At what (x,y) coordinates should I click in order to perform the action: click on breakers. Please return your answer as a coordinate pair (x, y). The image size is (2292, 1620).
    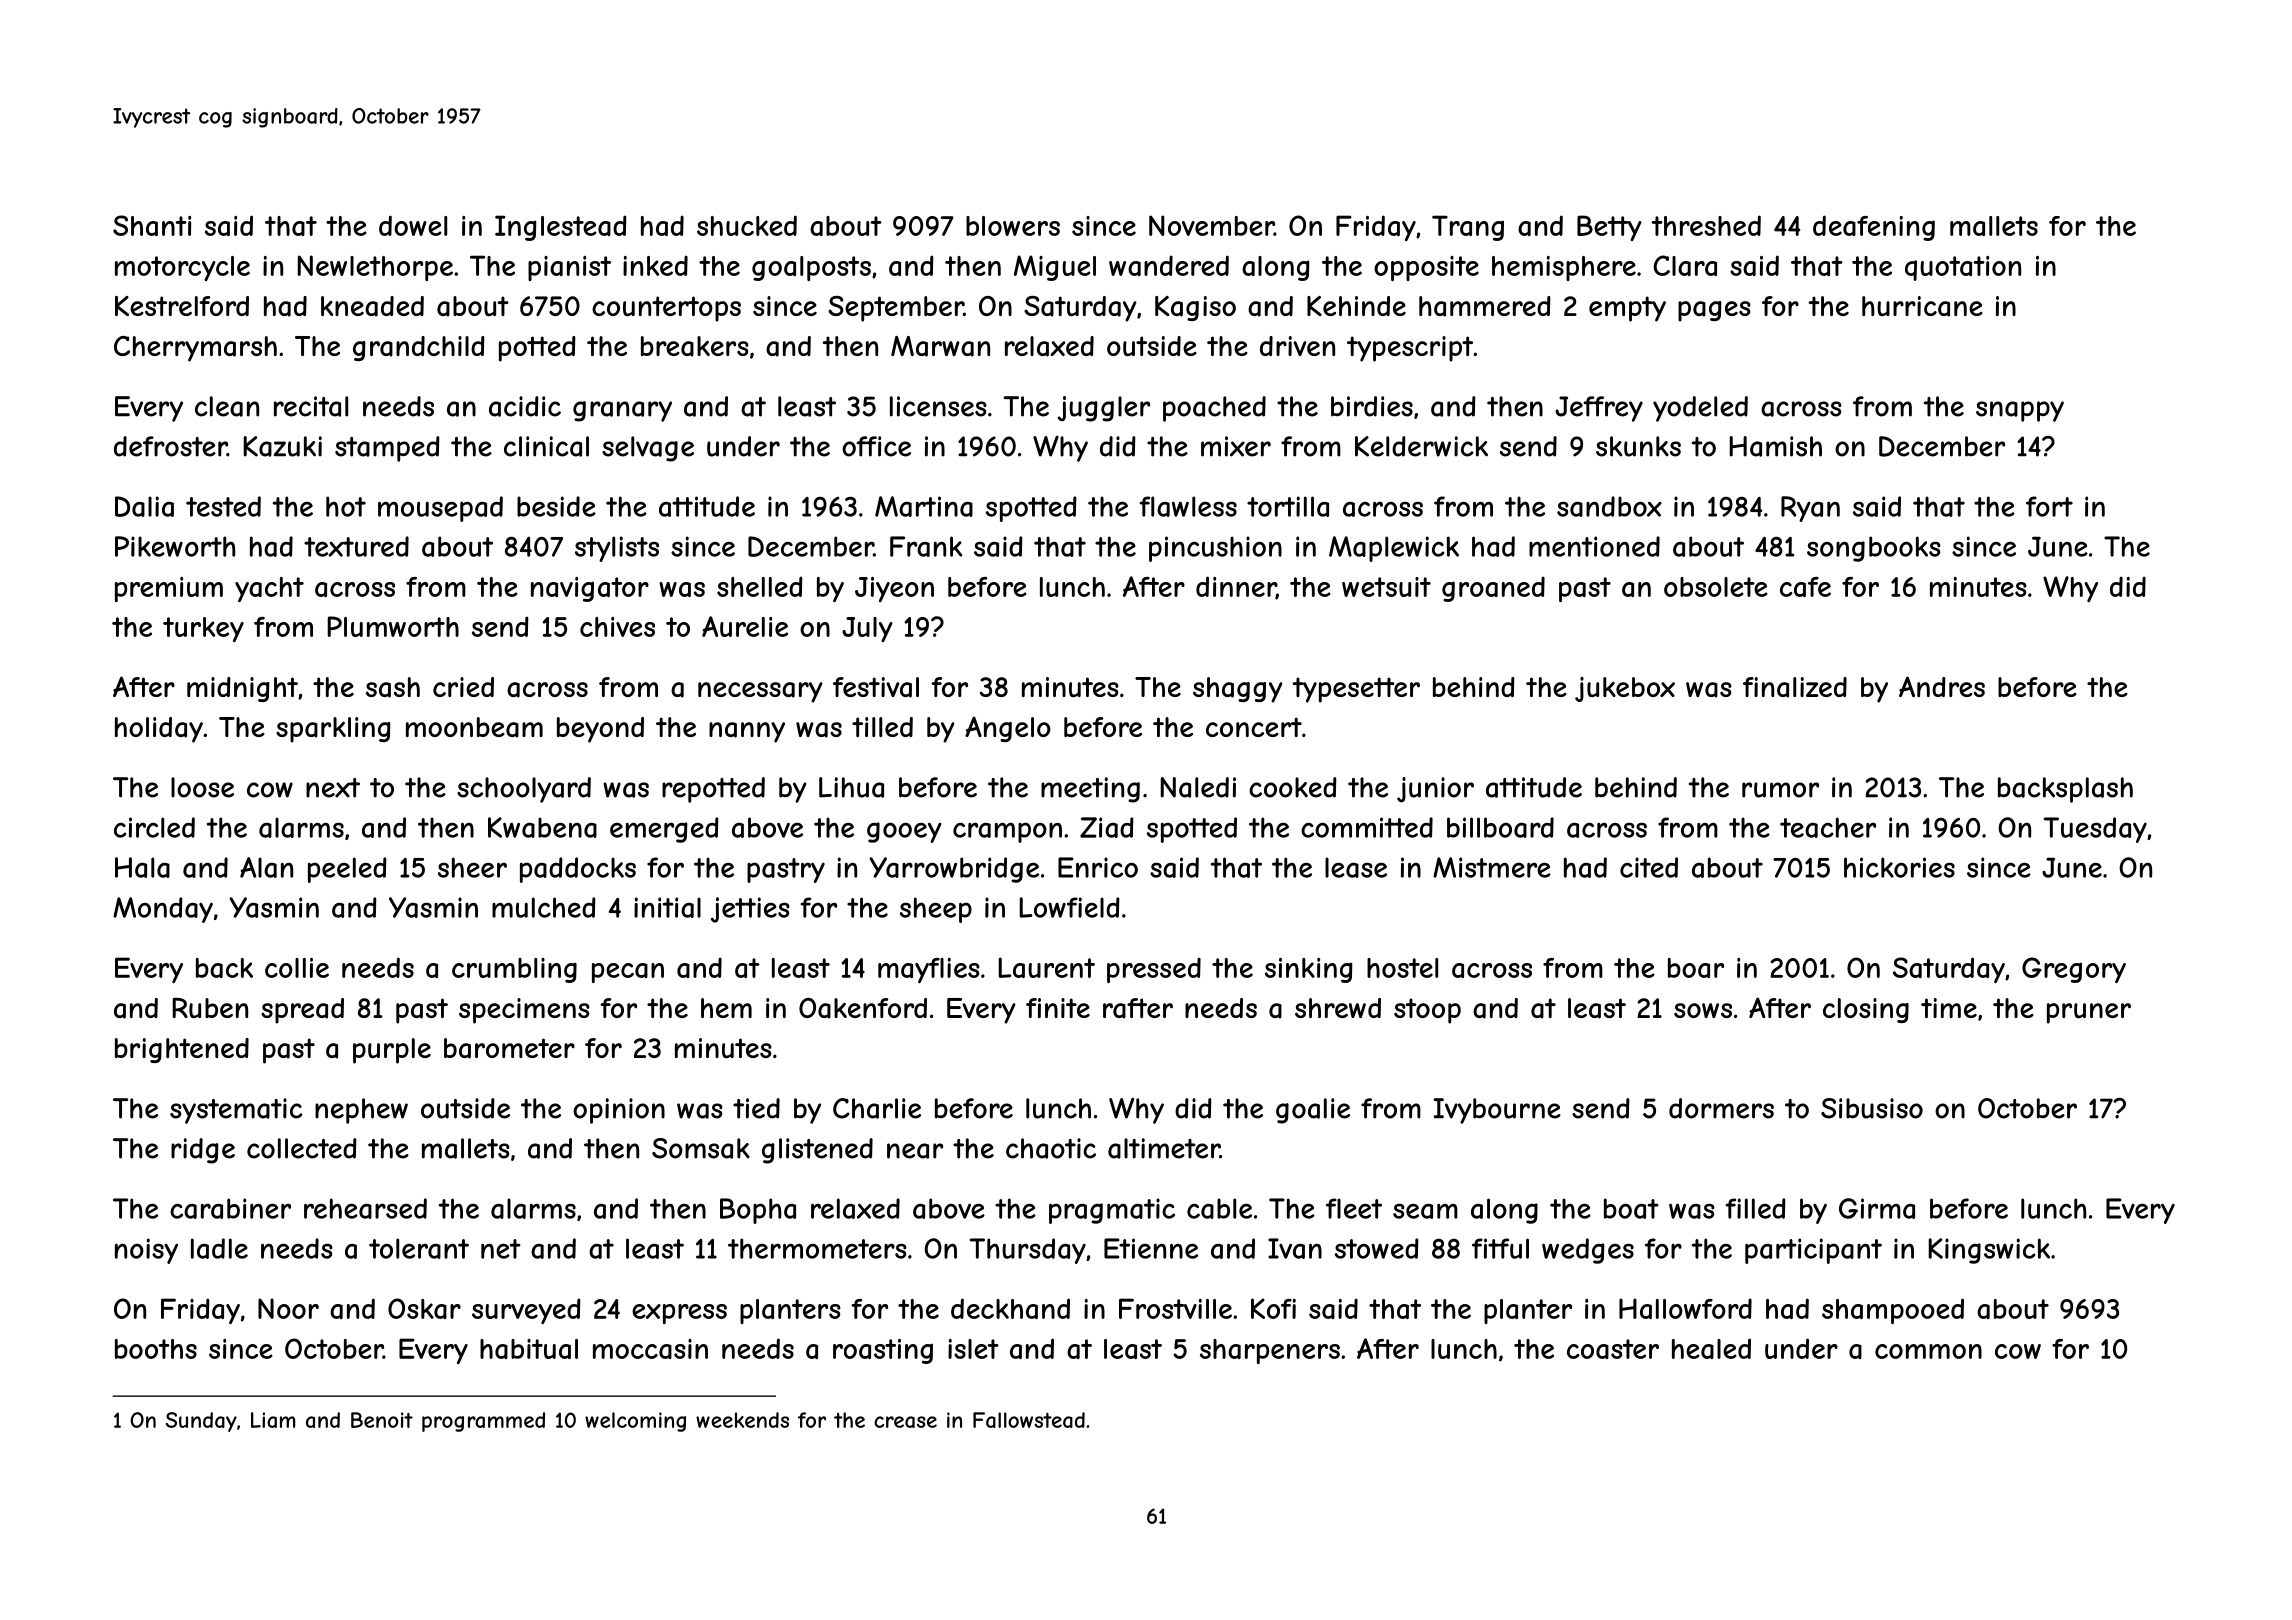
    Looking at the image, I should click on (695, 346).
